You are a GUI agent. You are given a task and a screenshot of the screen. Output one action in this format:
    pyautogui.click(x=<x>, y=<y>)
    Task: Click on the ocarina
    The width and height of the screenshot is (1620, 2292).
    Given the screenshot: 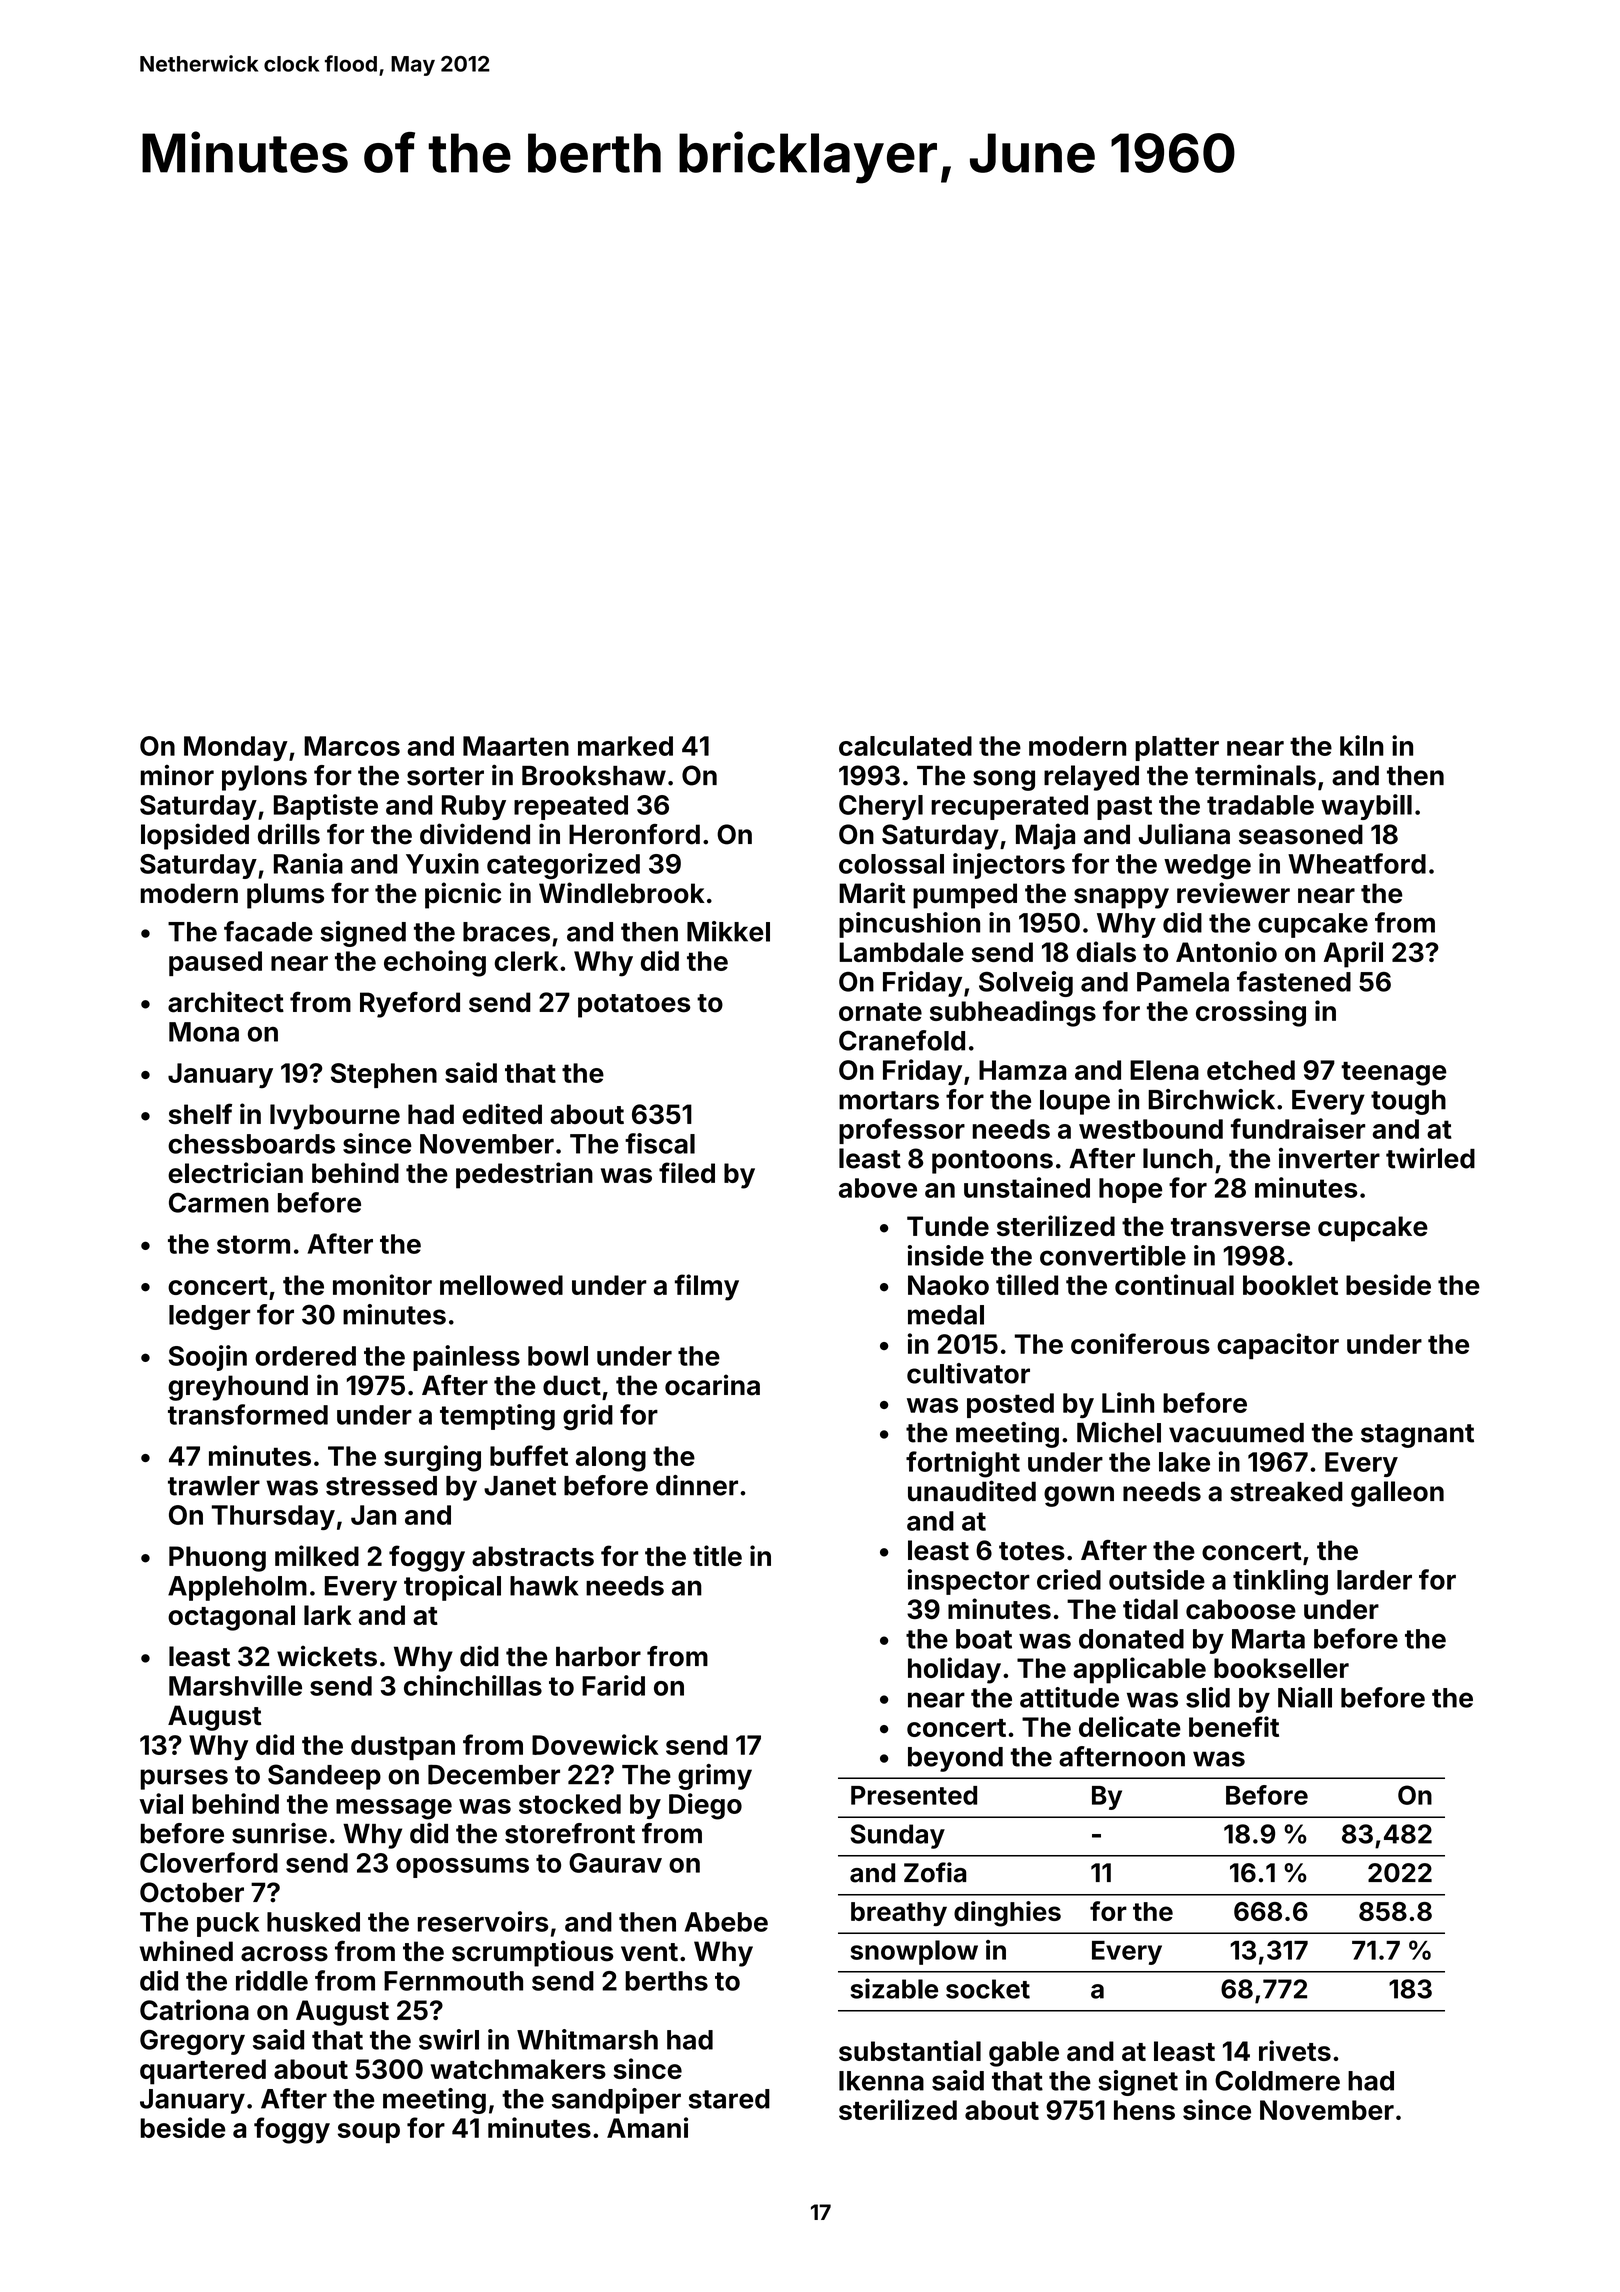 What is the action you would take?
    pyautogui.click(x=712, y=1385)
